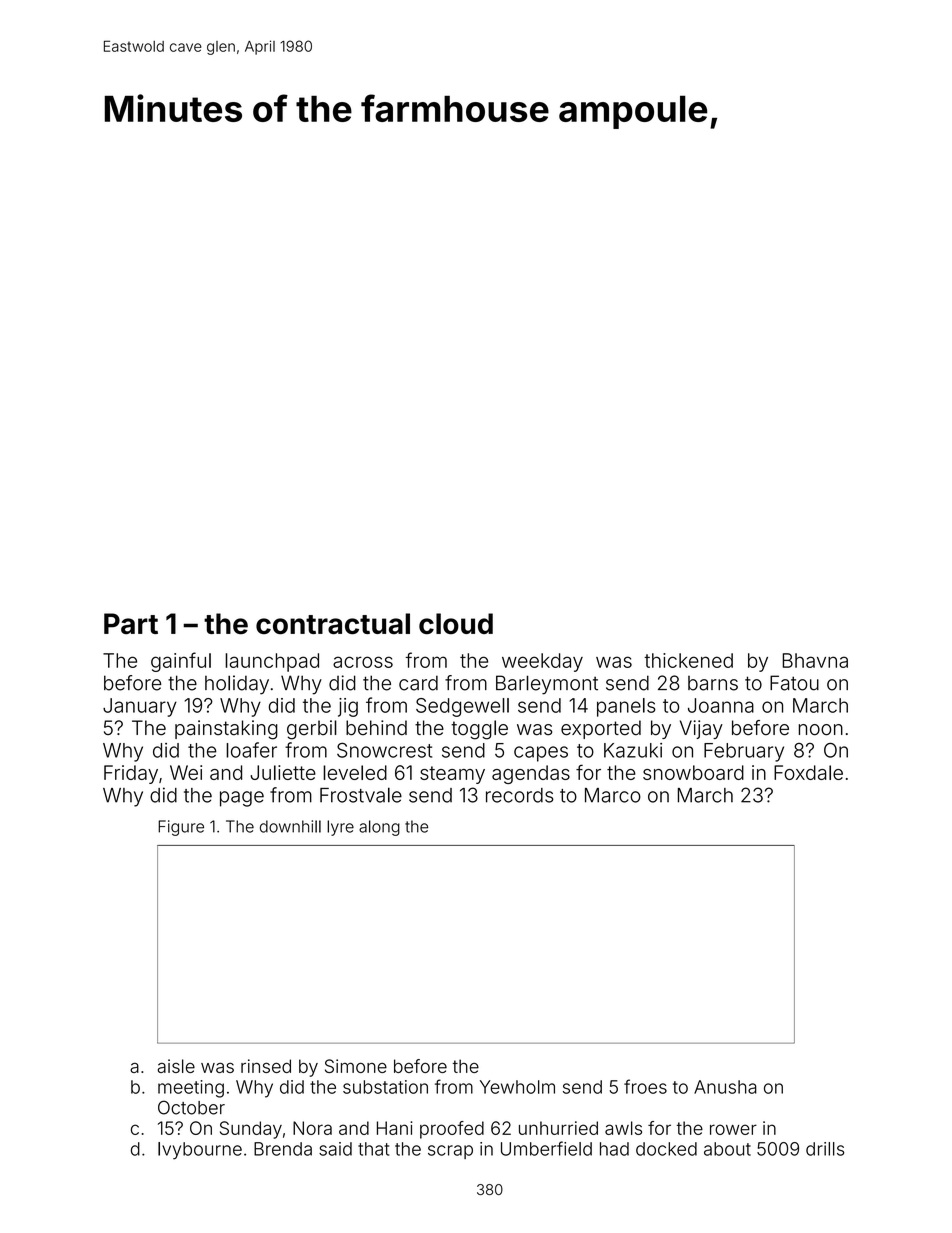  I want to click on weekday, so click(542, 662).
